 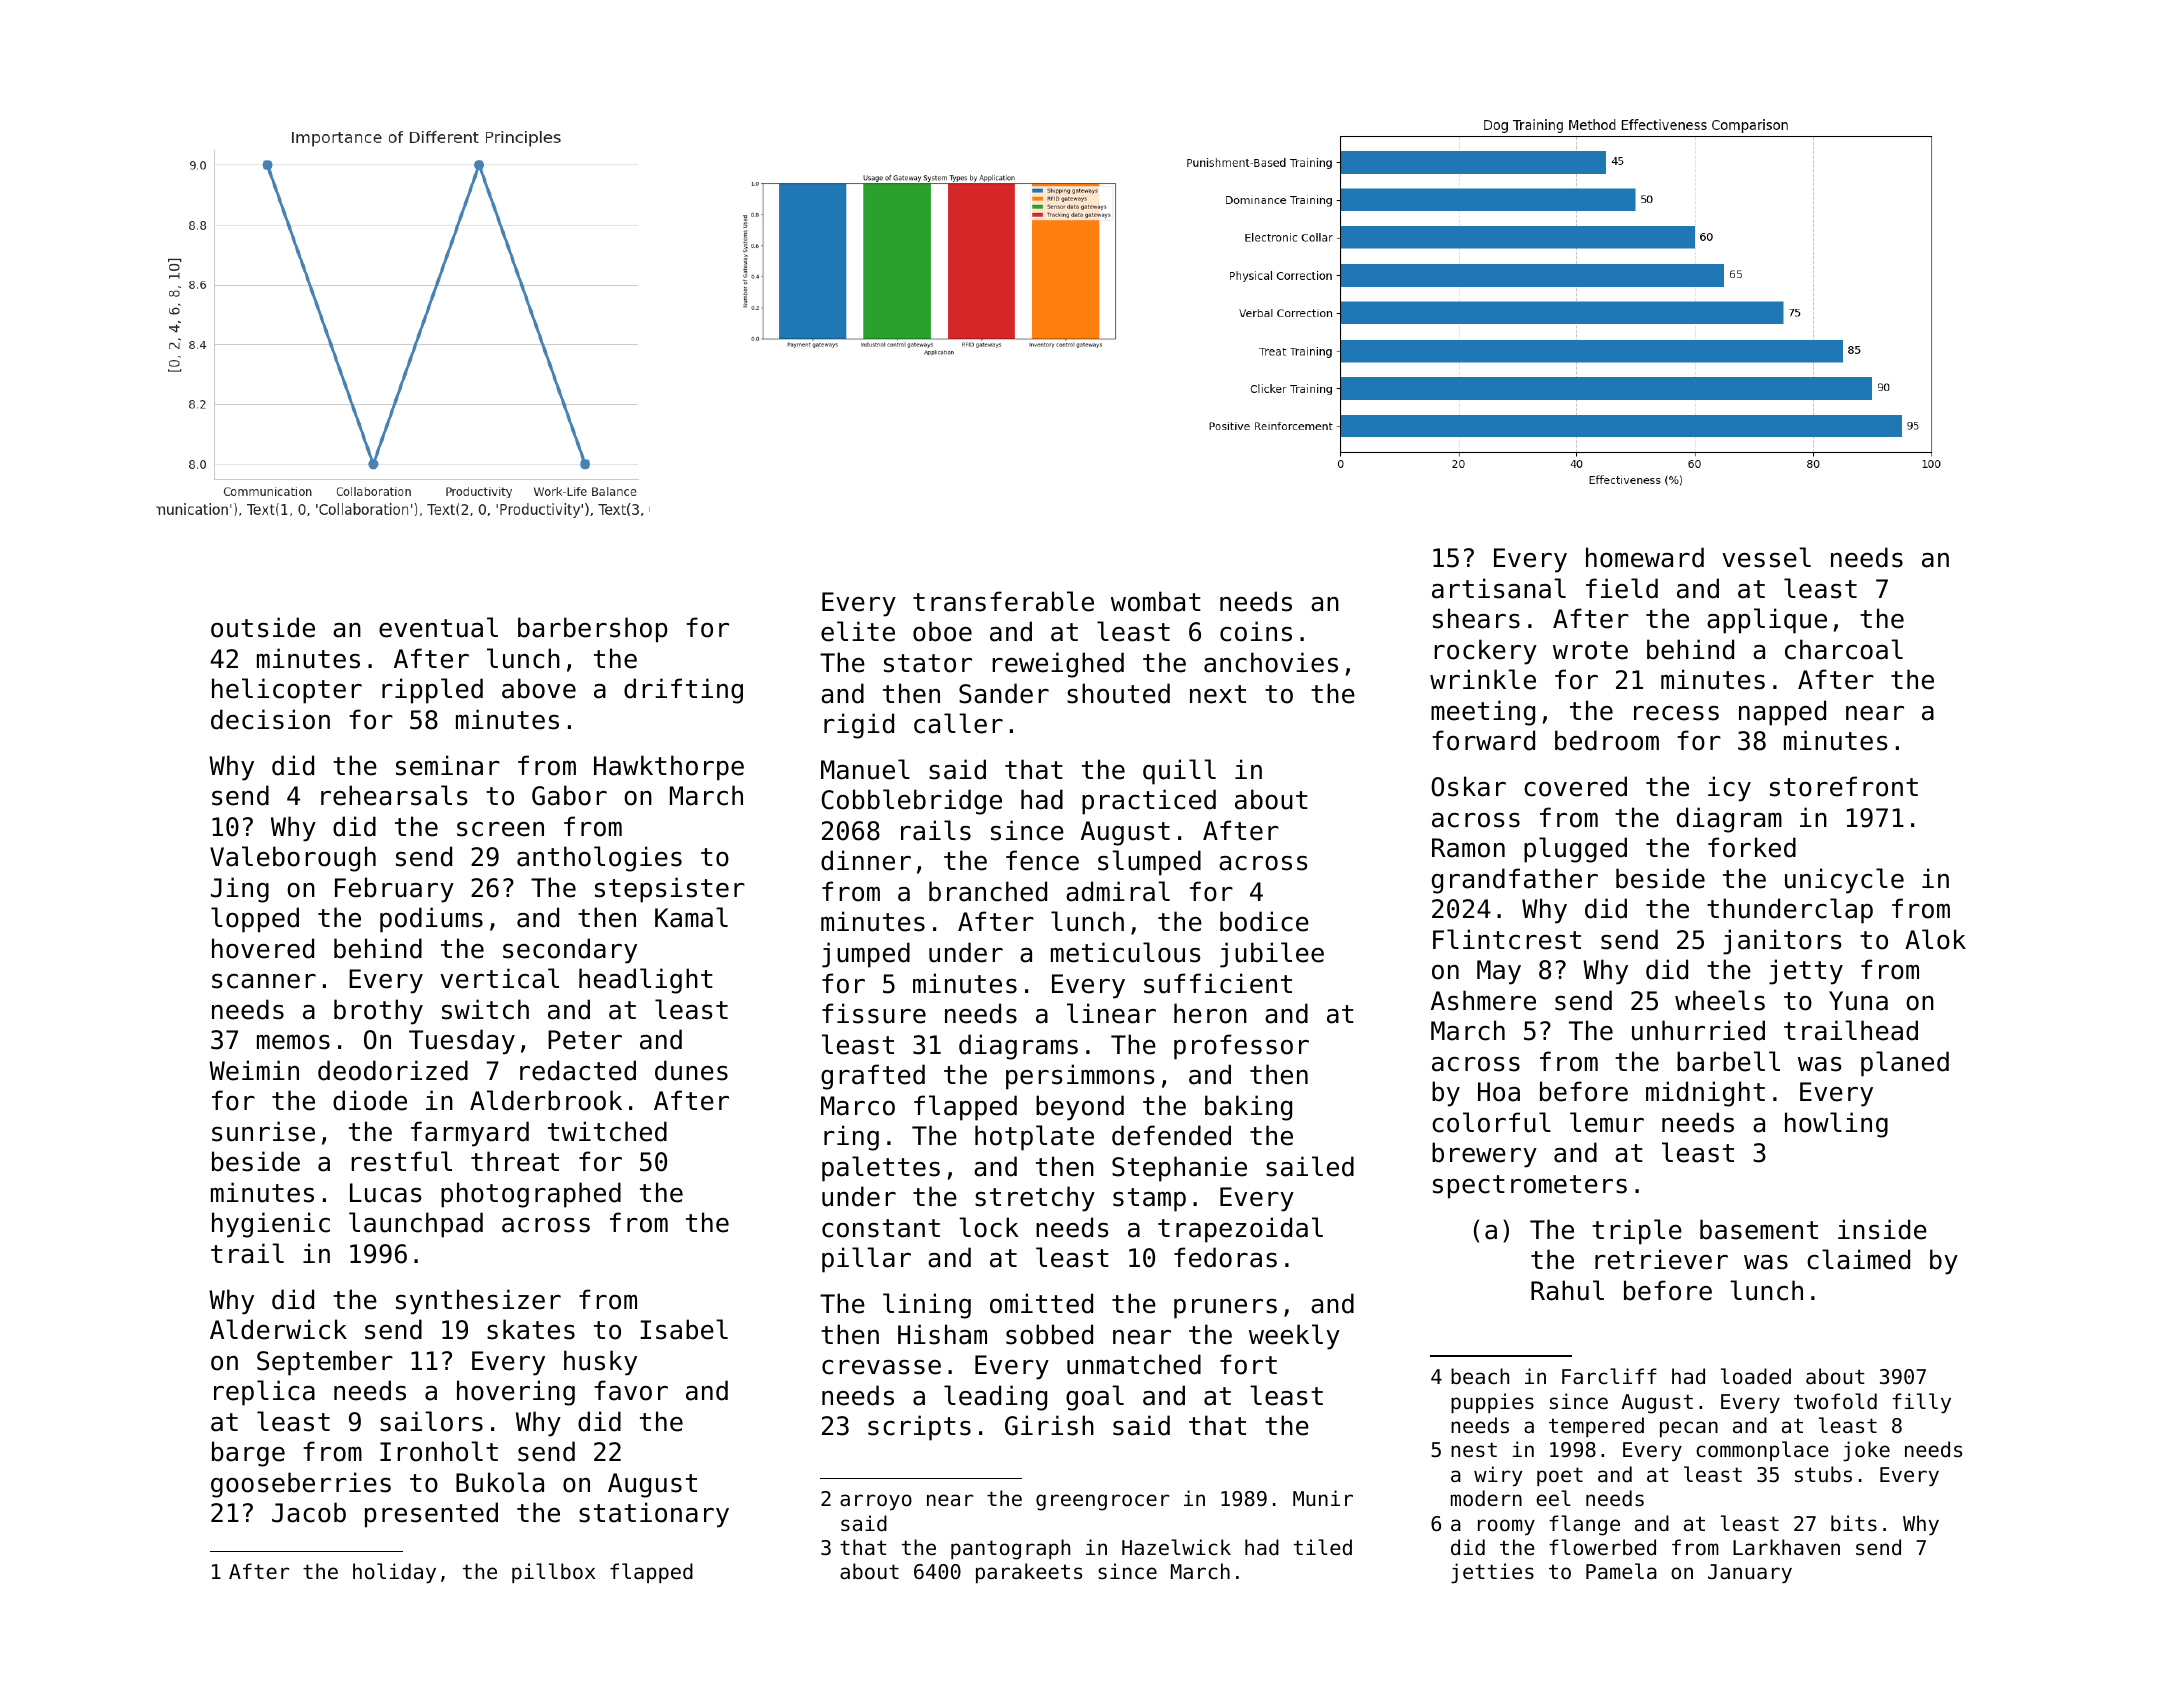 What do you see at coordinates (1766, 557) in the document?
I see `vessel` at bounding box center [1766, 557].
